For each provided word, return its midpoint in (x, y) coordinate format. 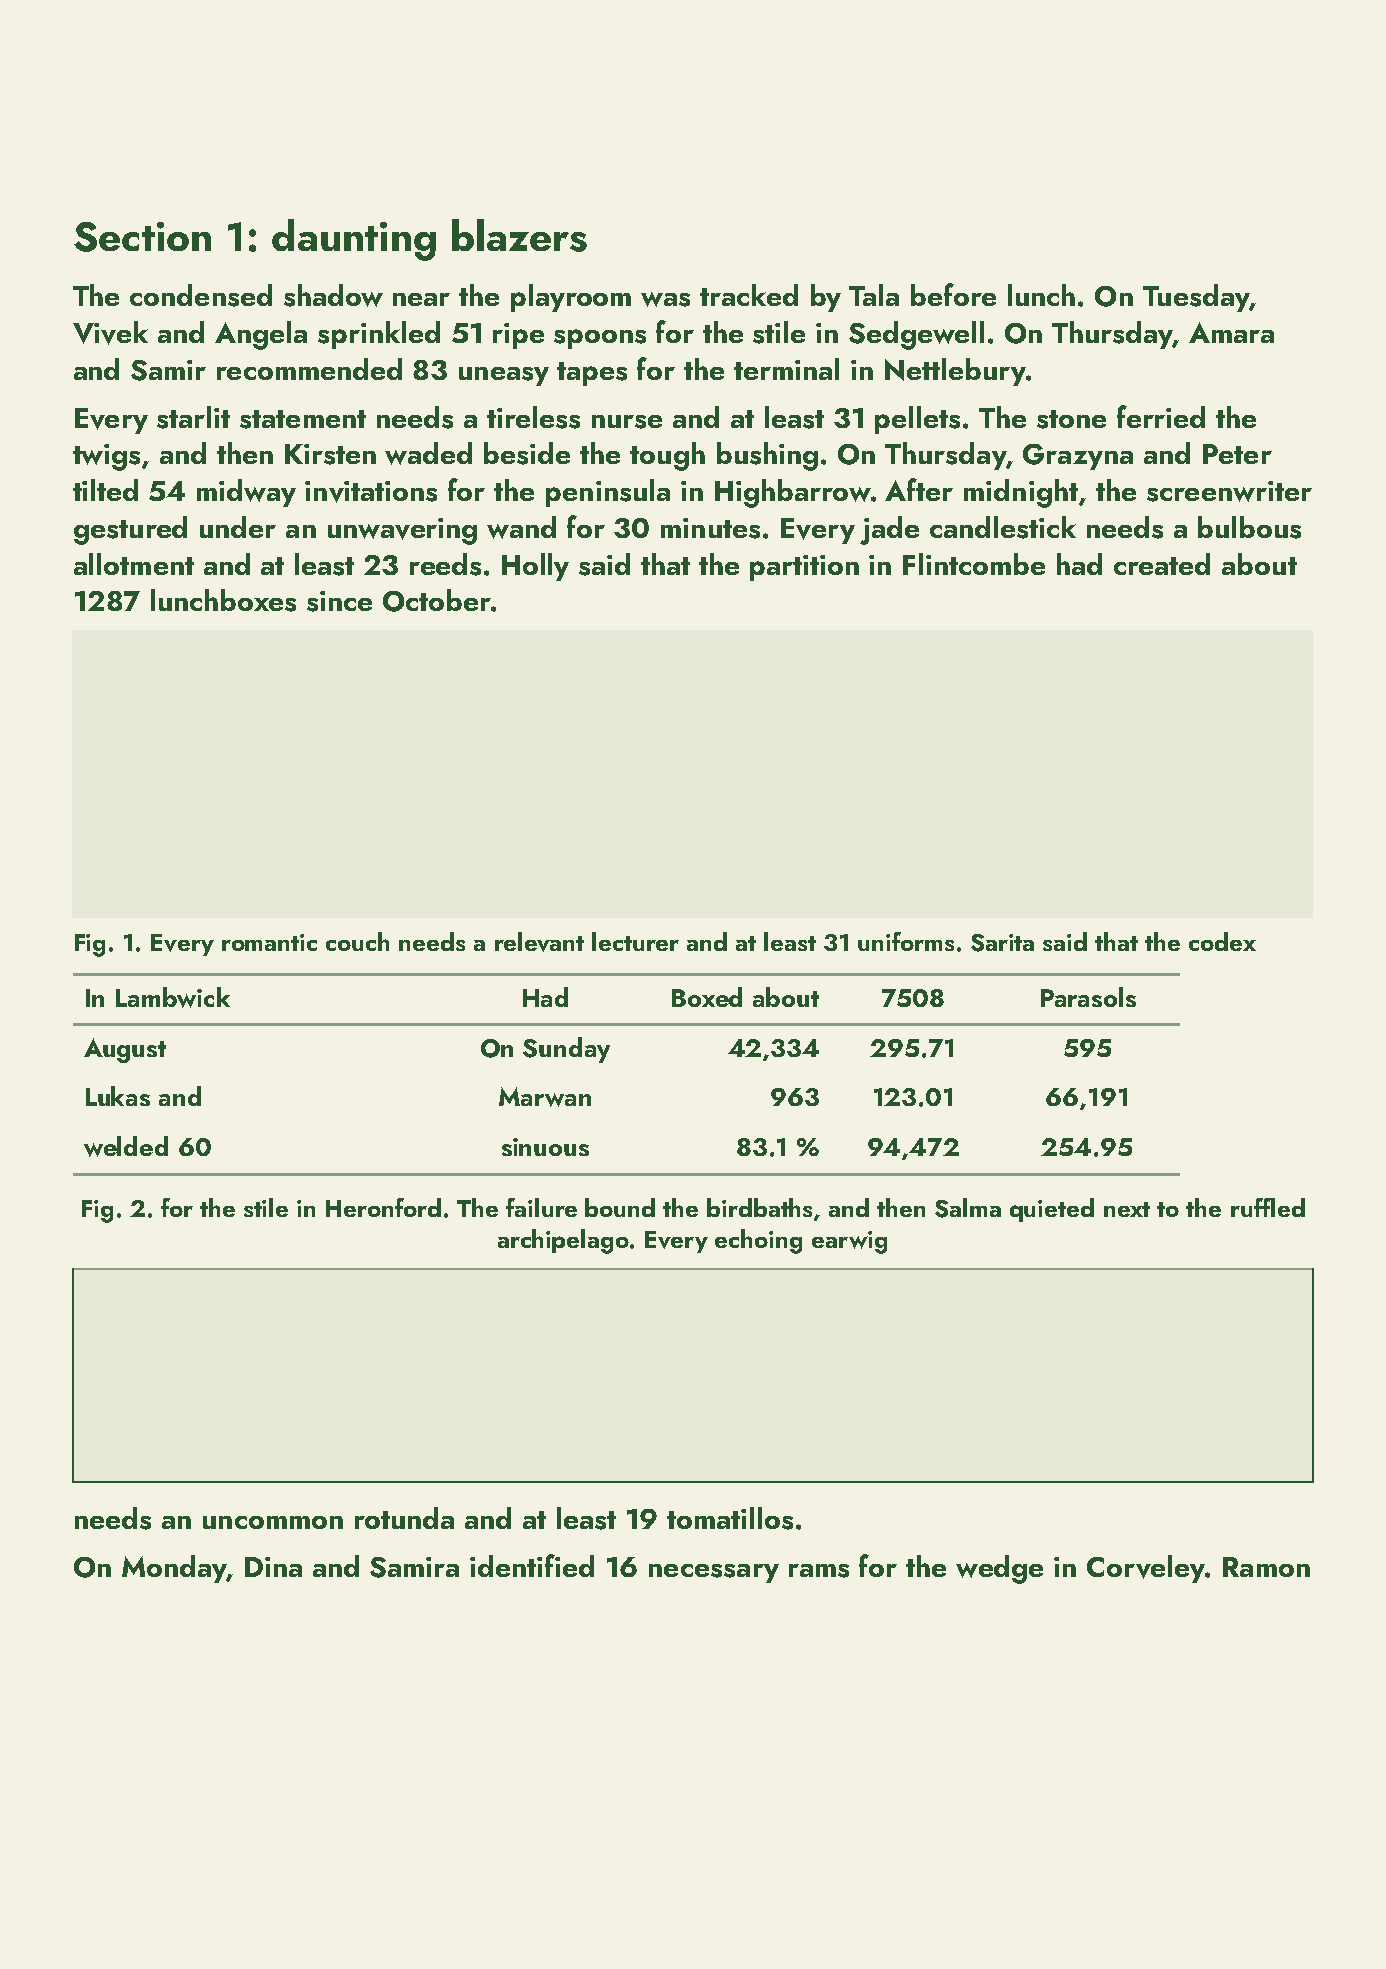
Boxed (707, 997)
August (125, 1050)
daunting (354, 240)
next (1127, 1209)
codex (1222, 941)
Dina (273, 1567)
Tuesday (1196, 298)
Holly (535, 567)
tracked (749, 295)
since (339, 601)
